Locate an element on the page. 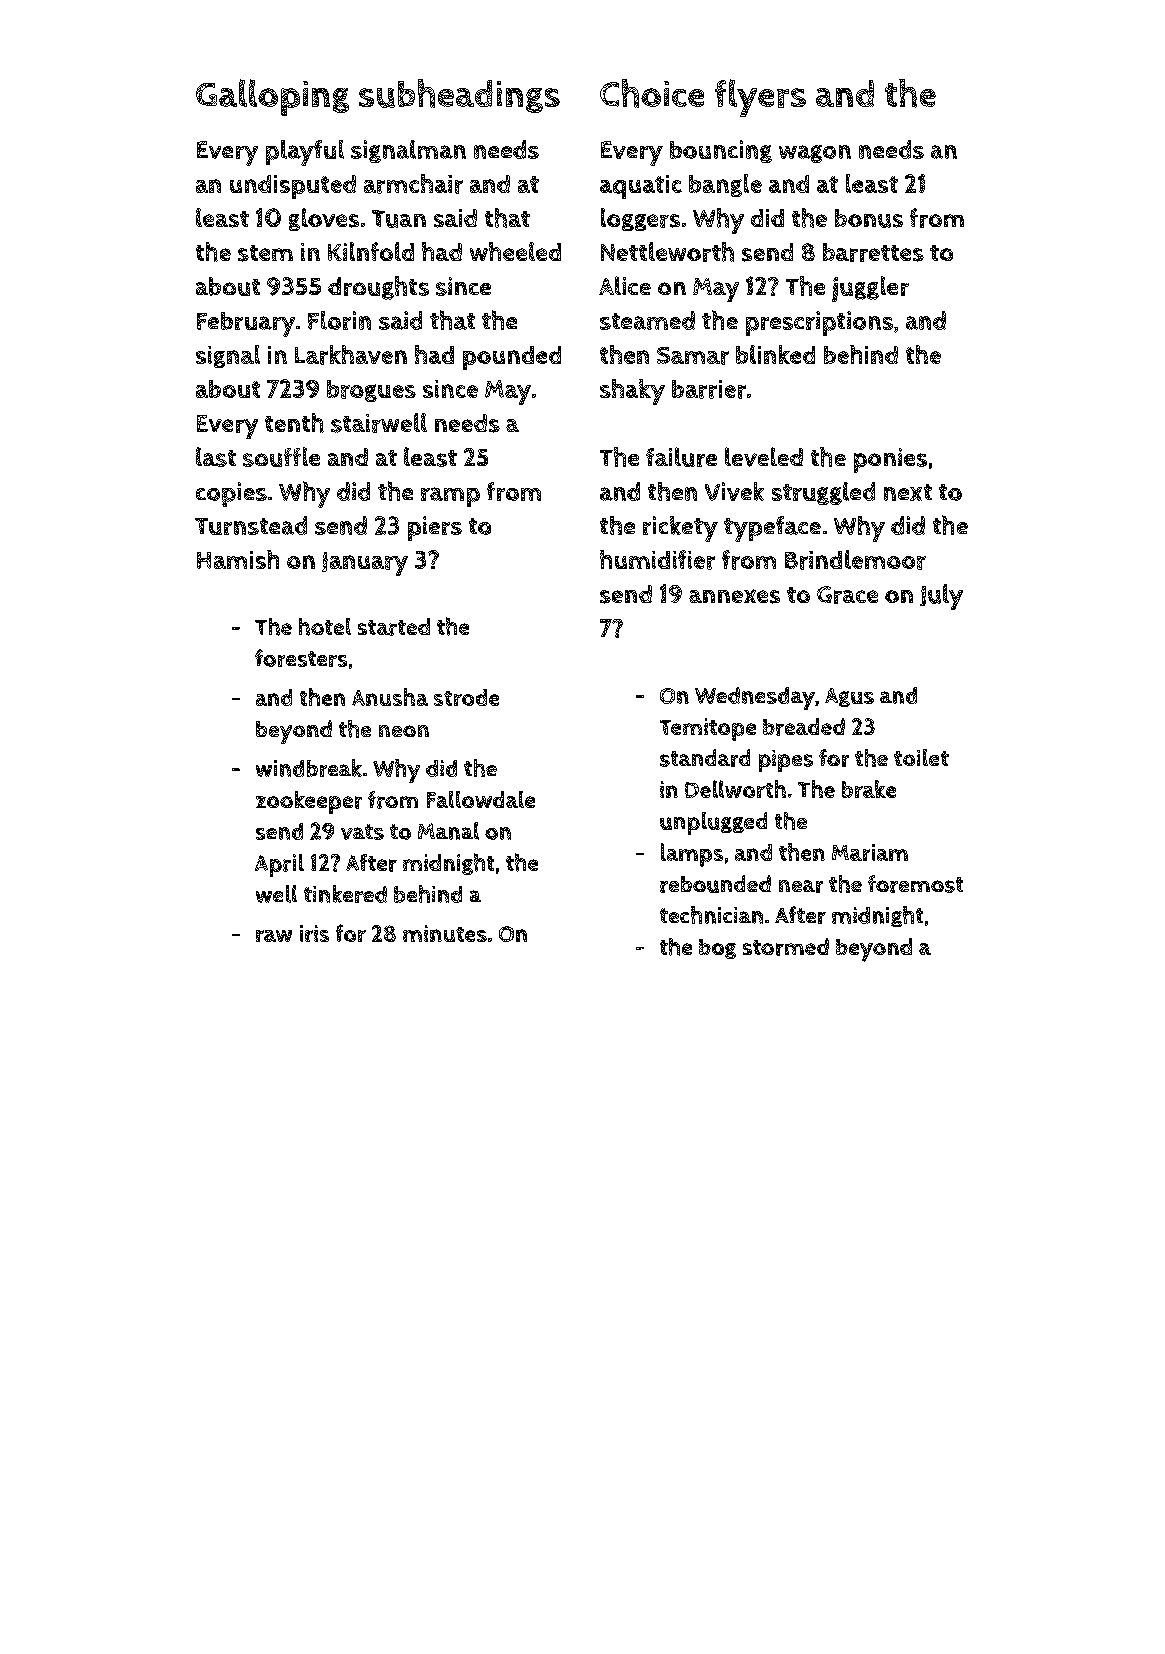  foresters is located at coordinates (301, 658).
